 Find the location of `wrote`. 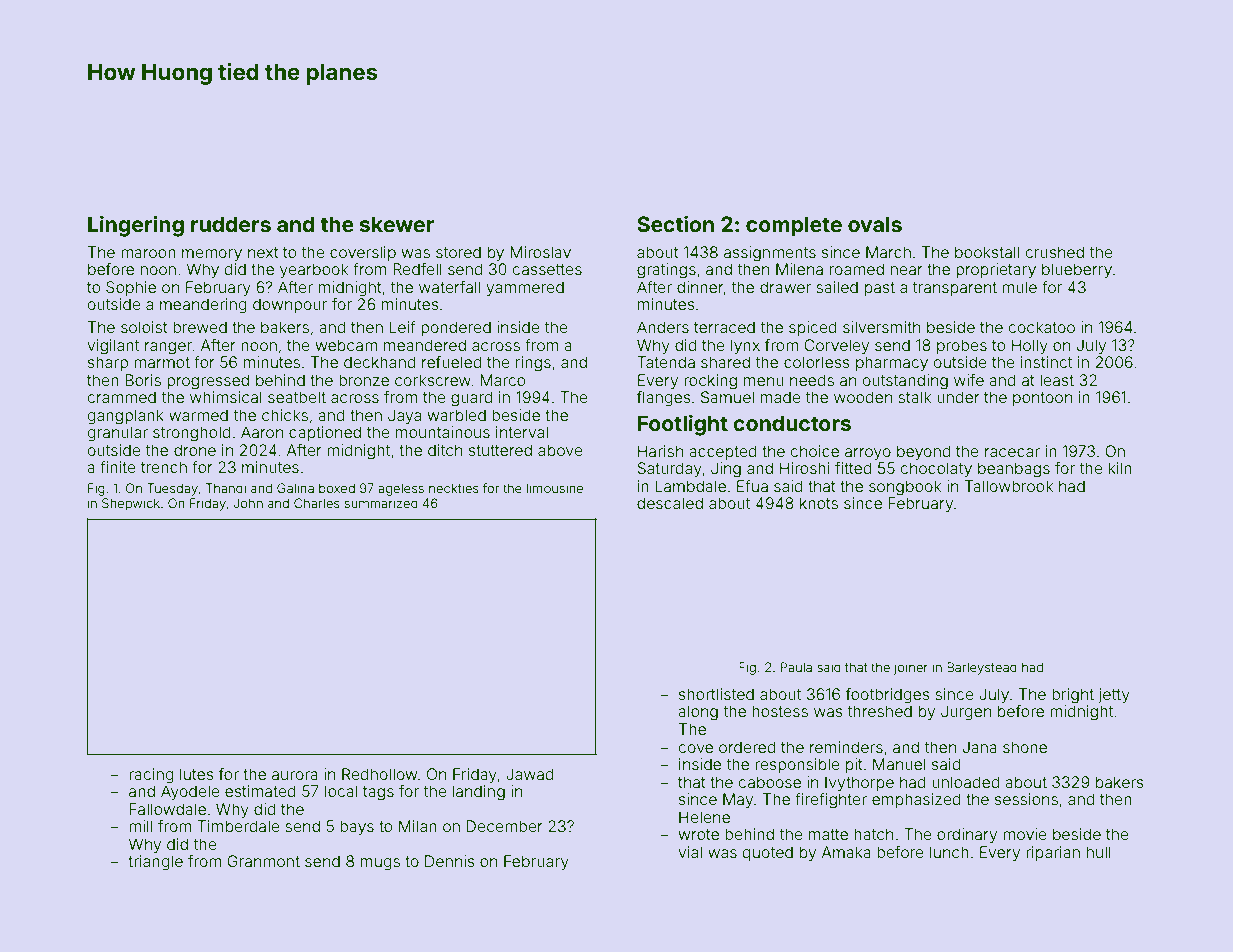

wrote is located at coordinates (698, 834).
